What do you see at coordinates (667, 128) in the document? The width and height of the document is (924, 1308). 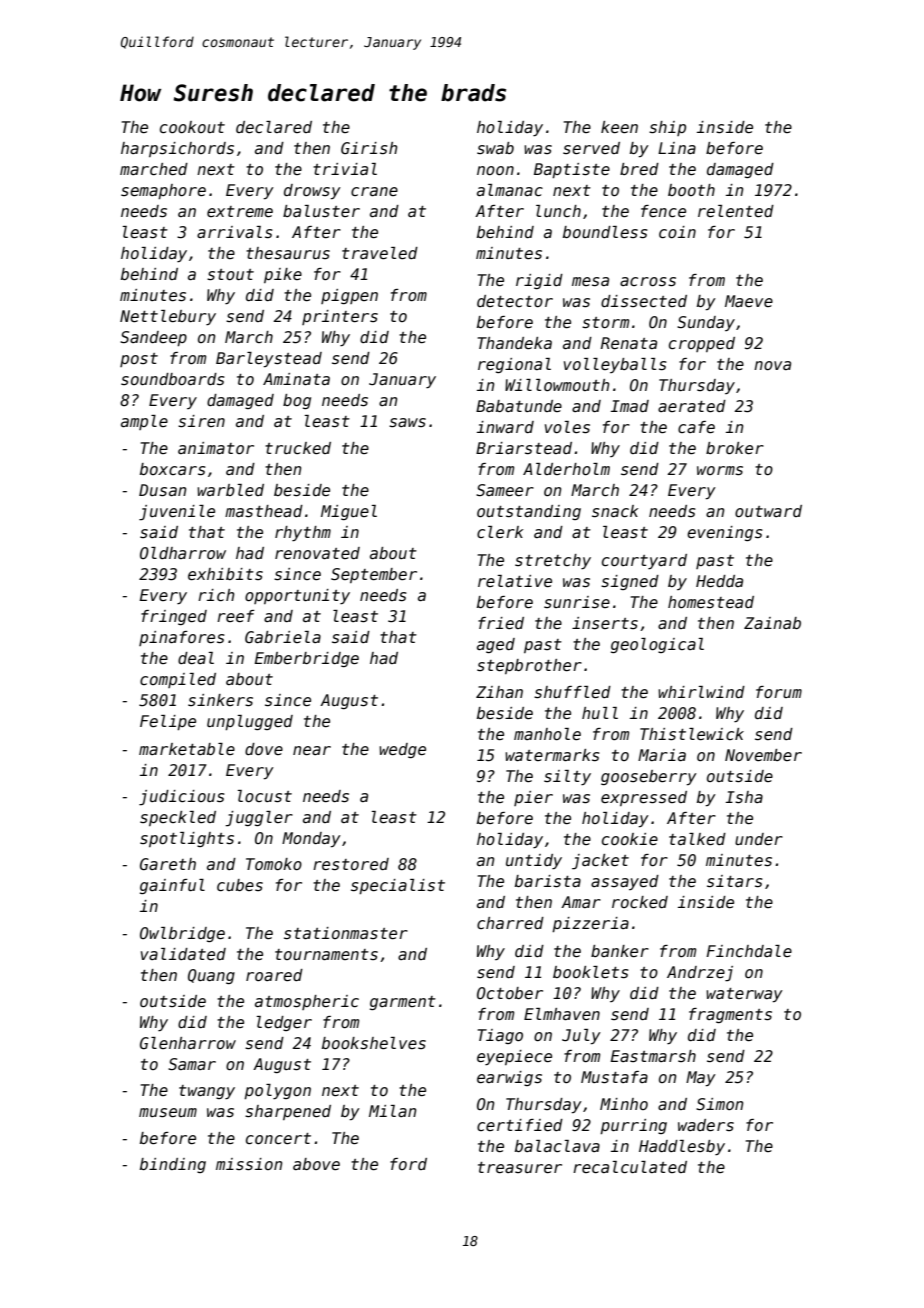 I see `ship` at bounding box center [667, 128].
